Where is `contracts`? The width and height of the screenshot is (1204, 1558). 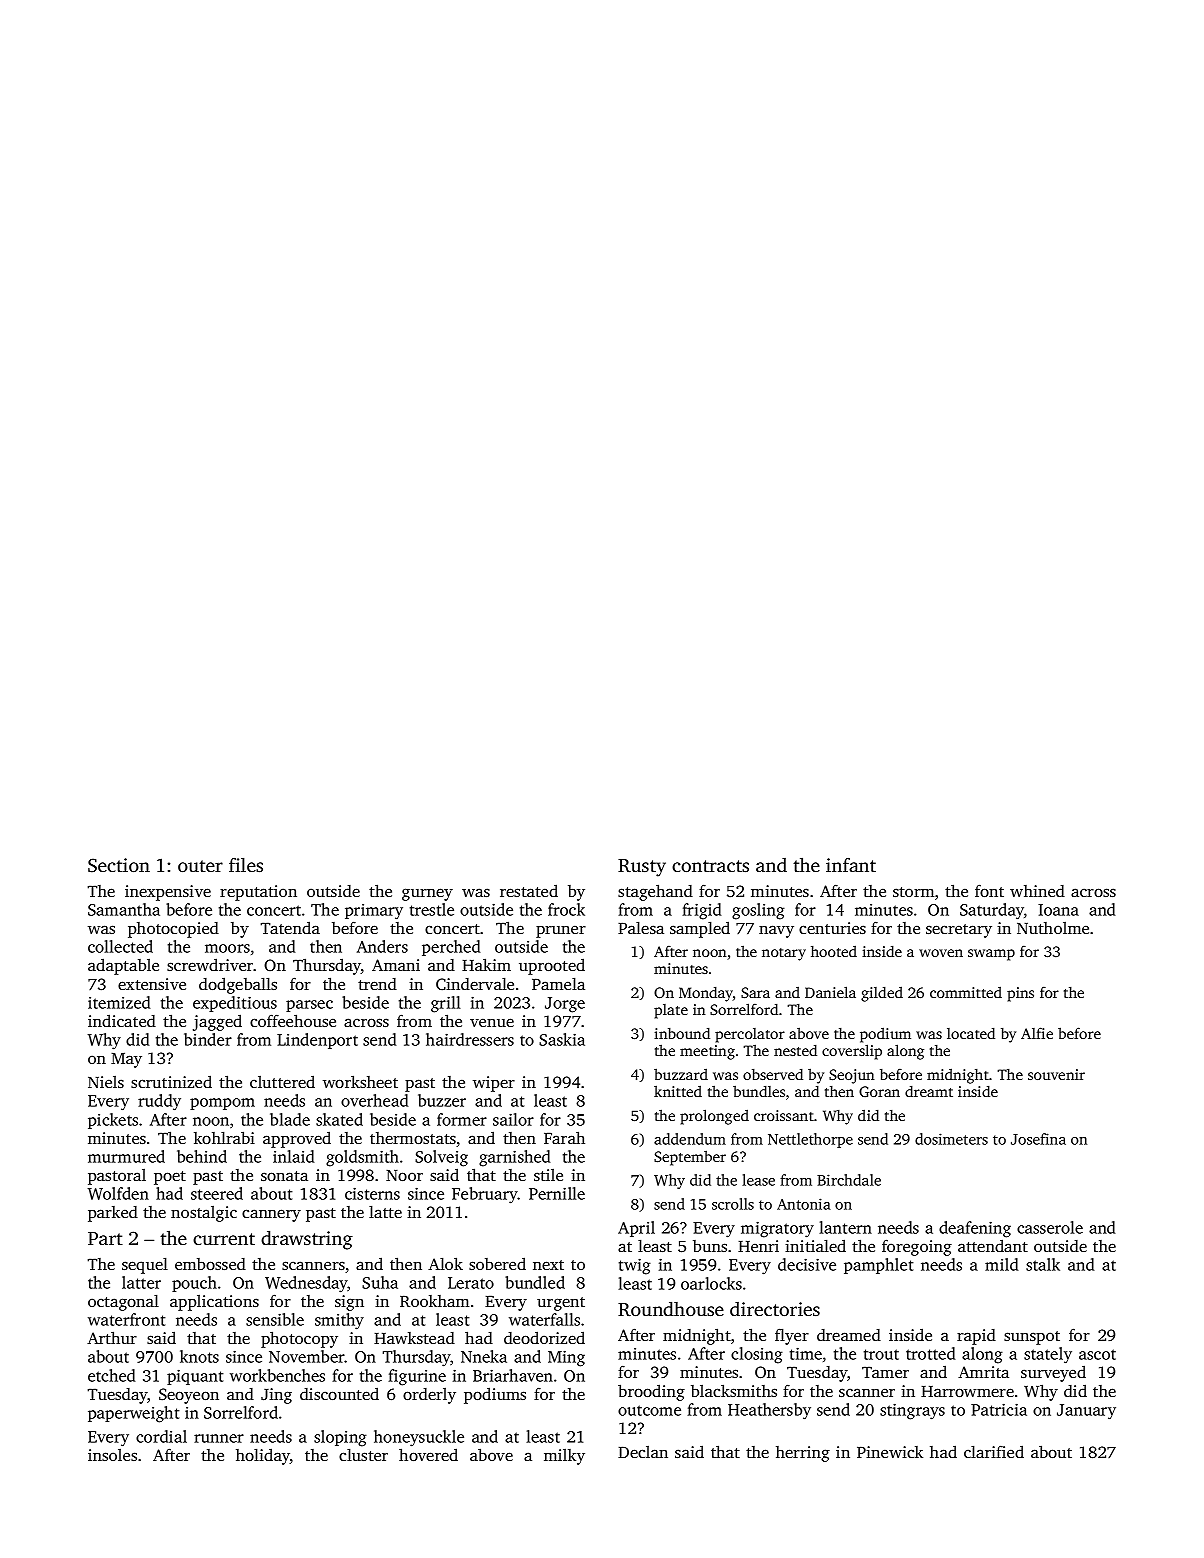 contracts is located at coordinates (710, 866).
